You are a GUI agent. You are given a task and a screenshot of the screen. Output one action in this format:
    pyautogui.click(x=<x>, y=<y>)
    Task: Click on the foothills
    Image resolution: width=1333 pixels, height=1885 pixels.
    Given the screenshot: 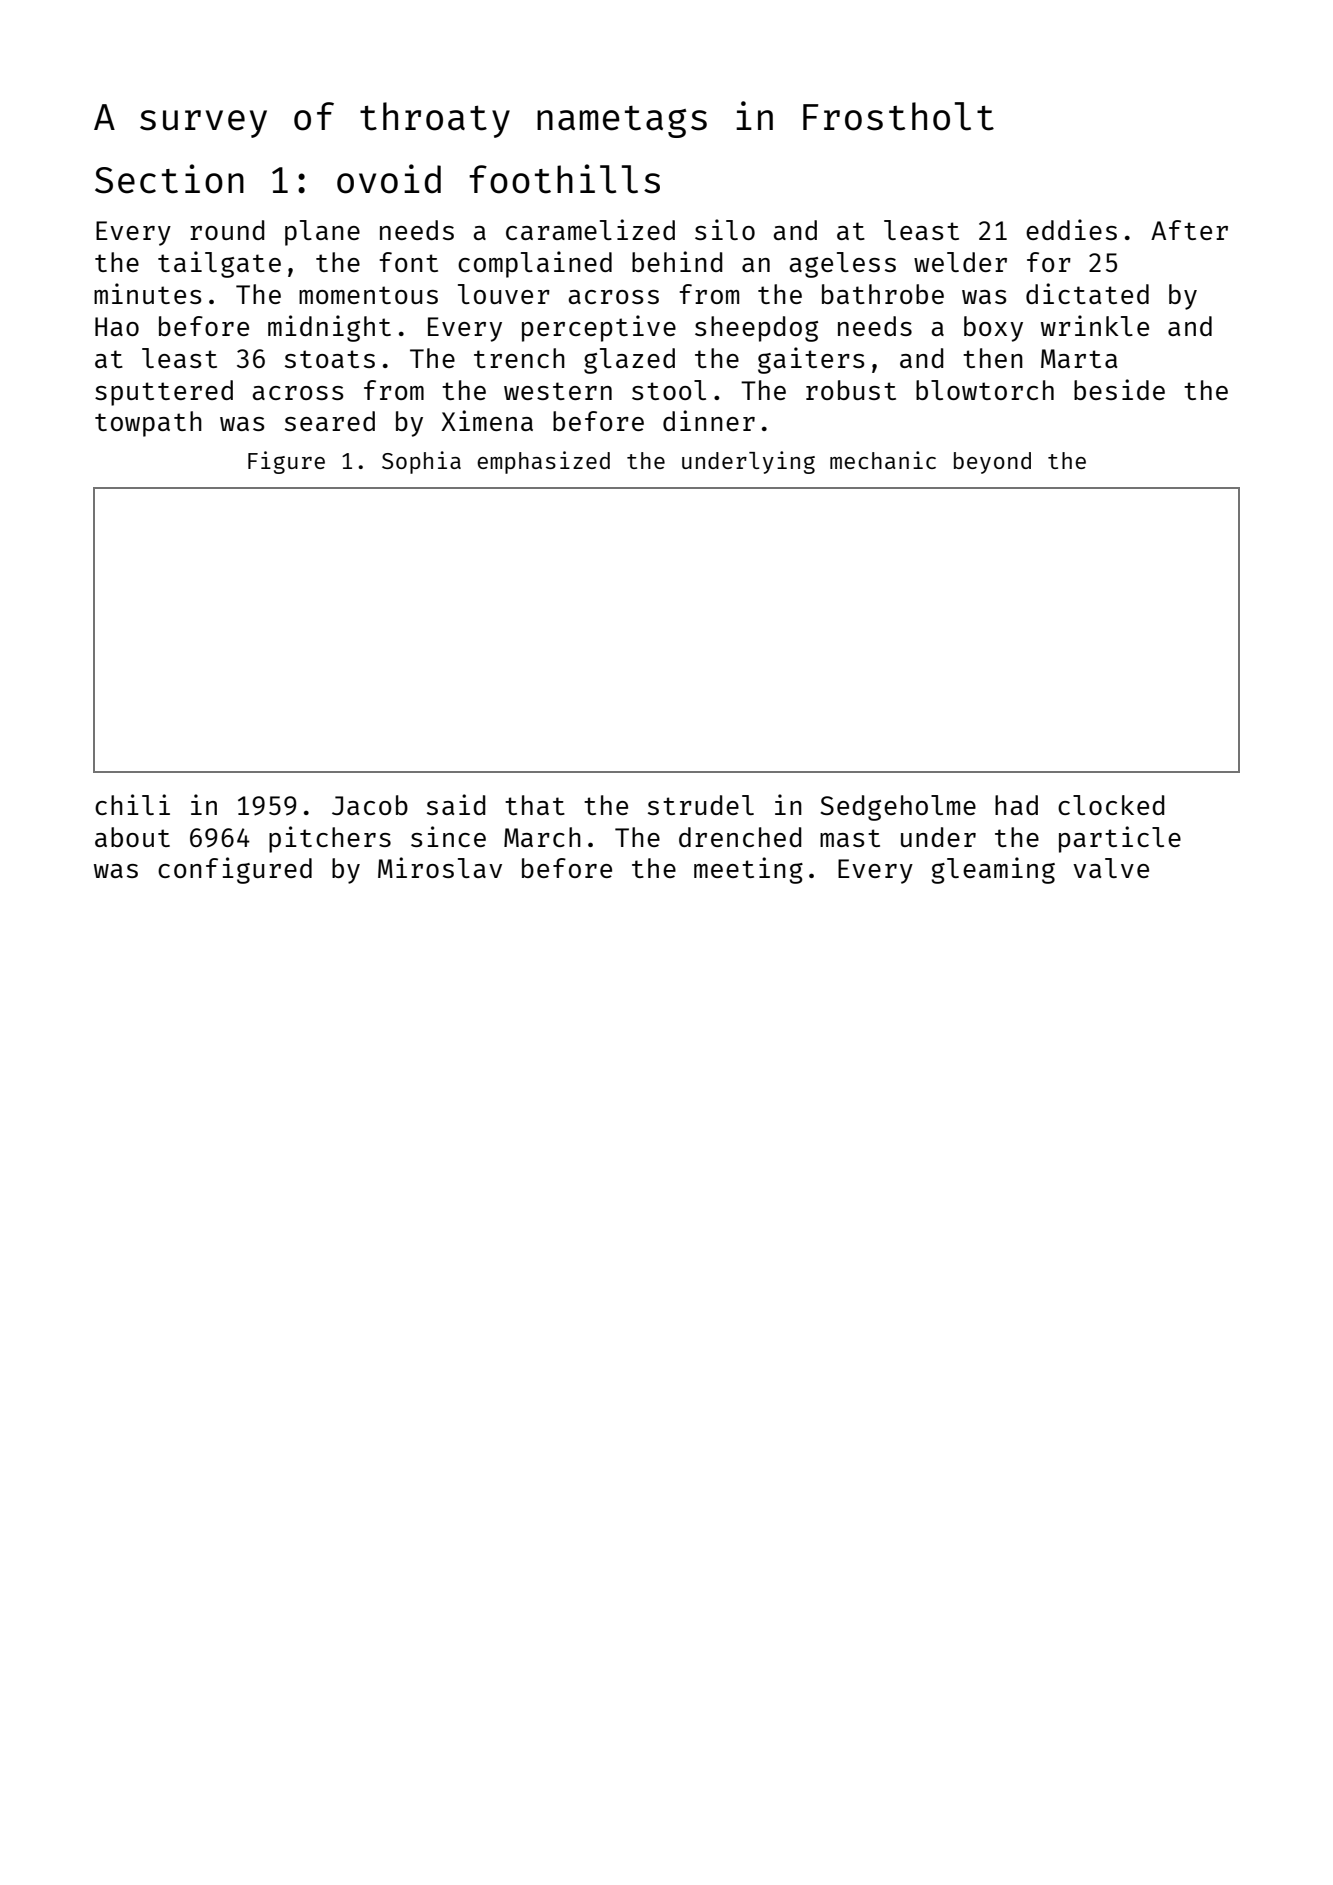 What is the action you would take?
    pyautogui.click(x=564, y=179)
